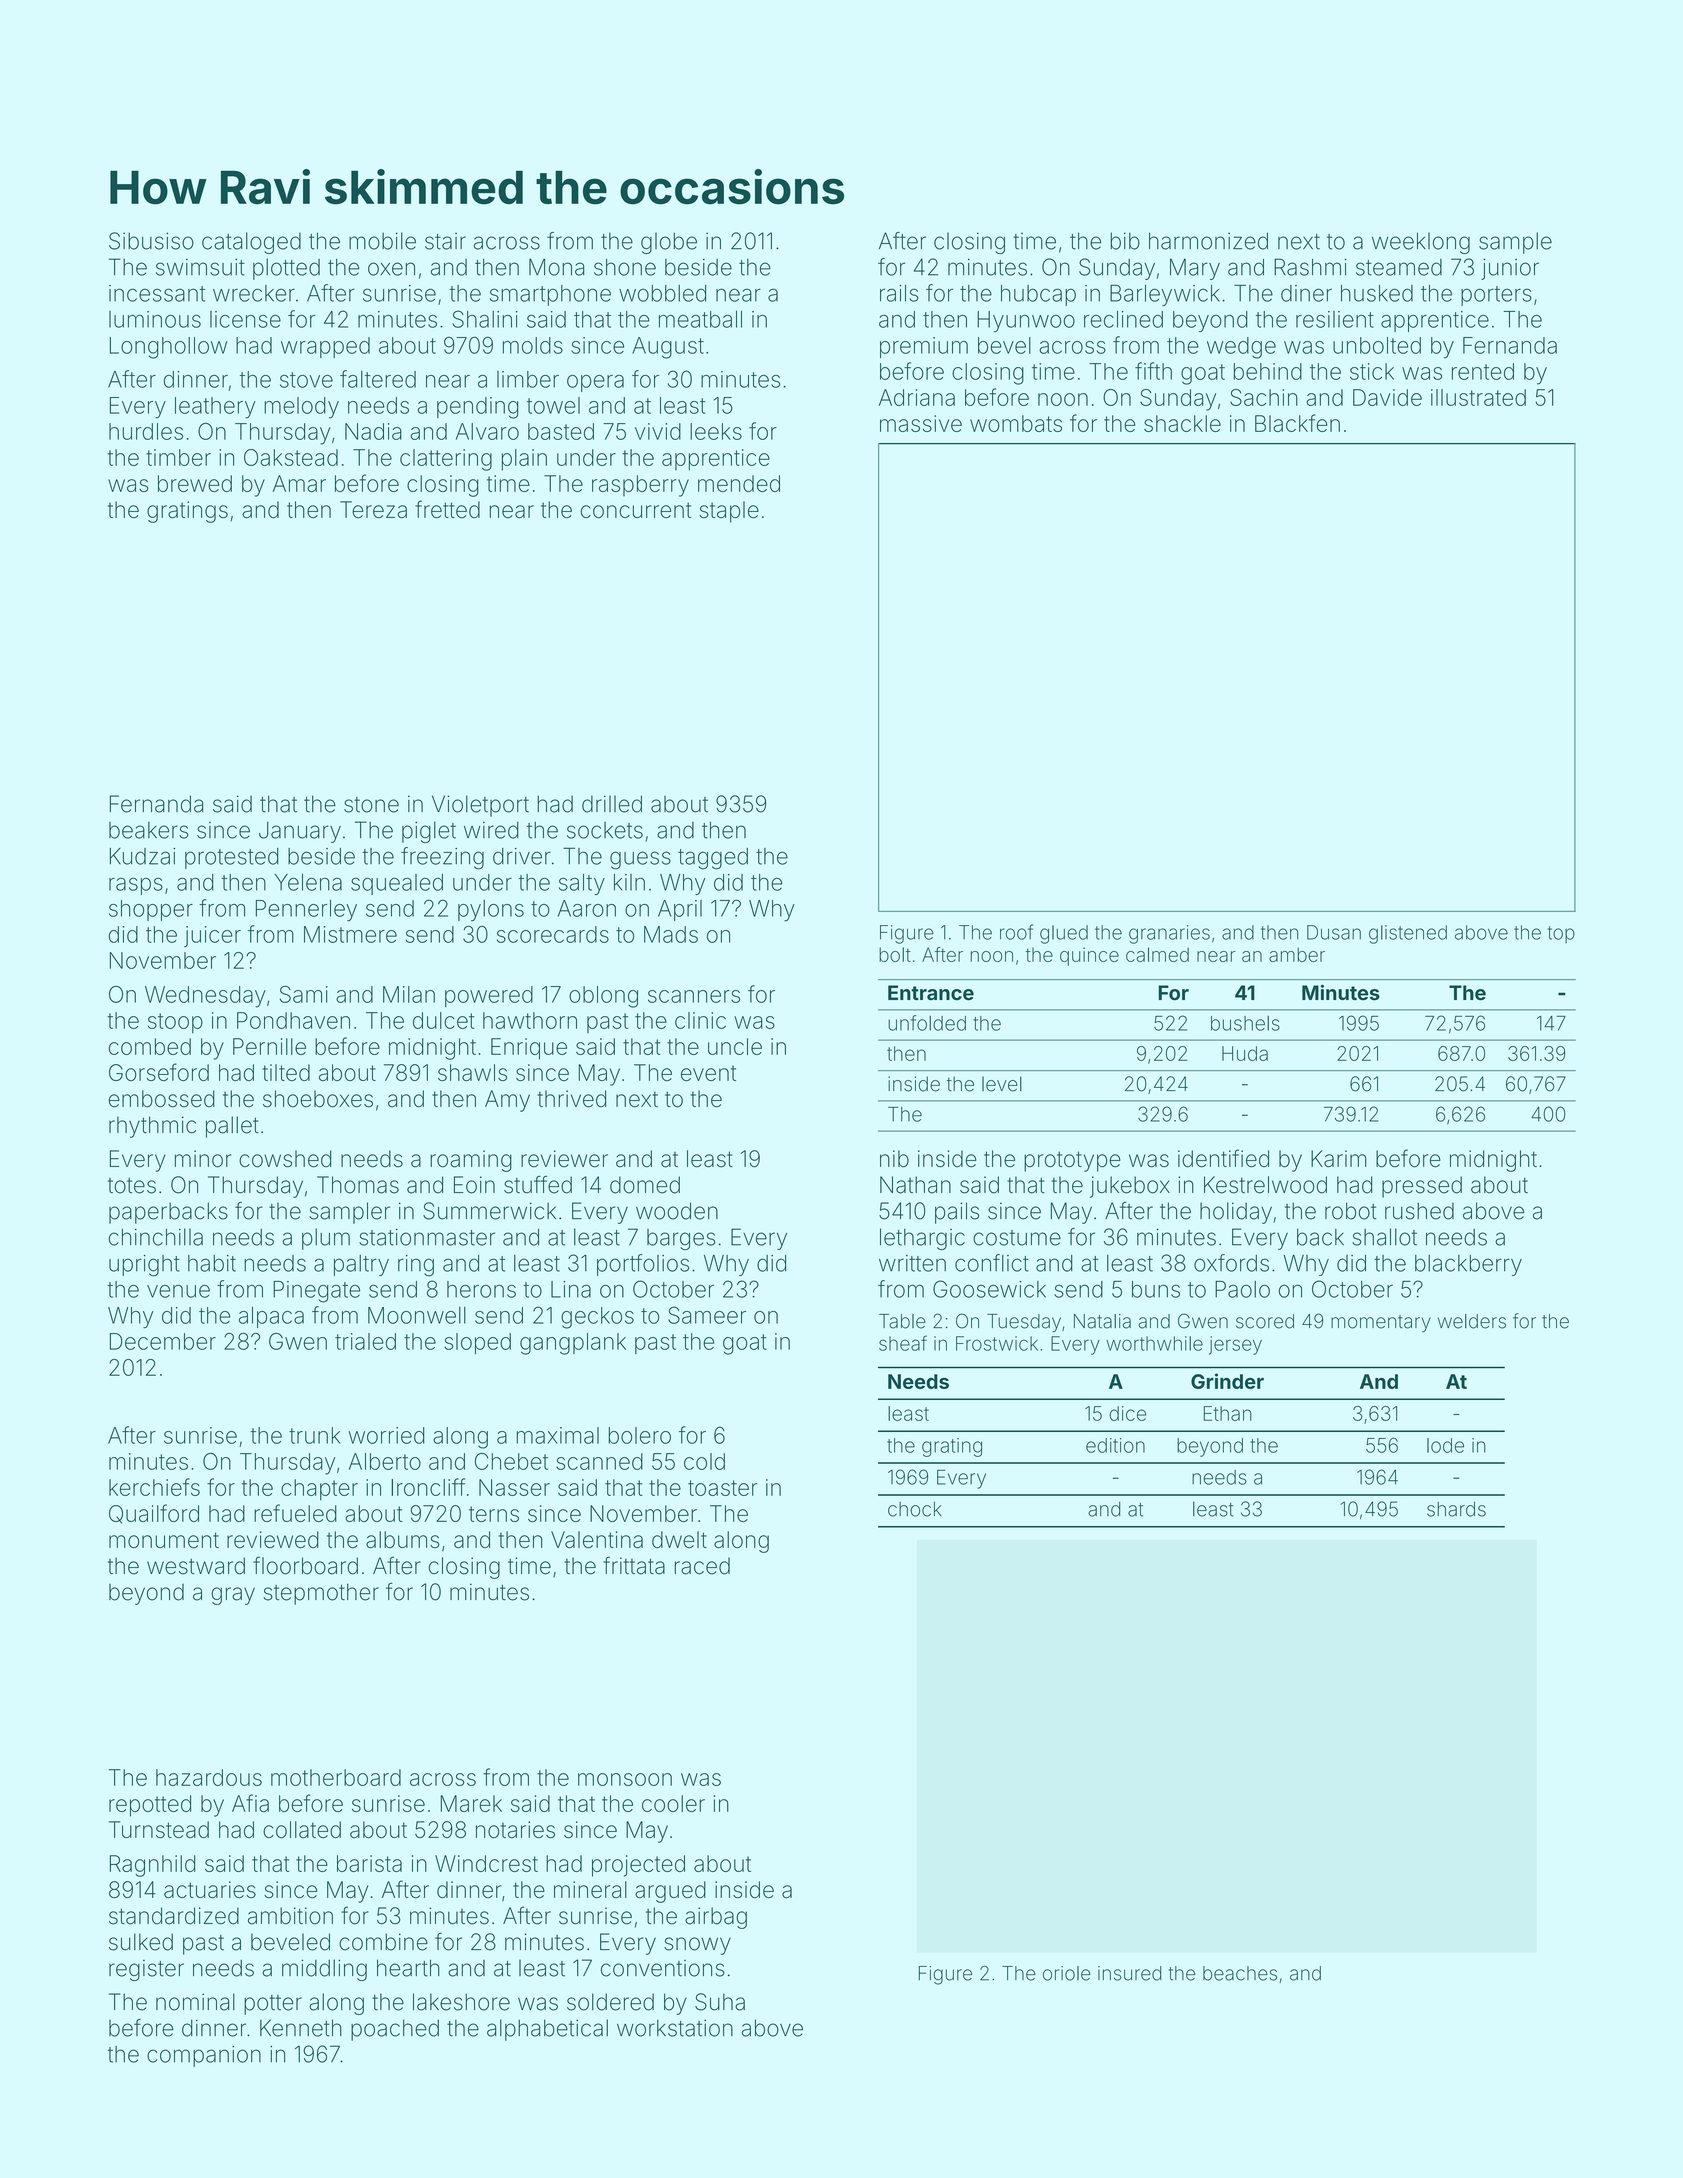 Image resolution: width=1683 pixels, height=2178 pixels. I want to click on Tereza, so click(373, 509).
